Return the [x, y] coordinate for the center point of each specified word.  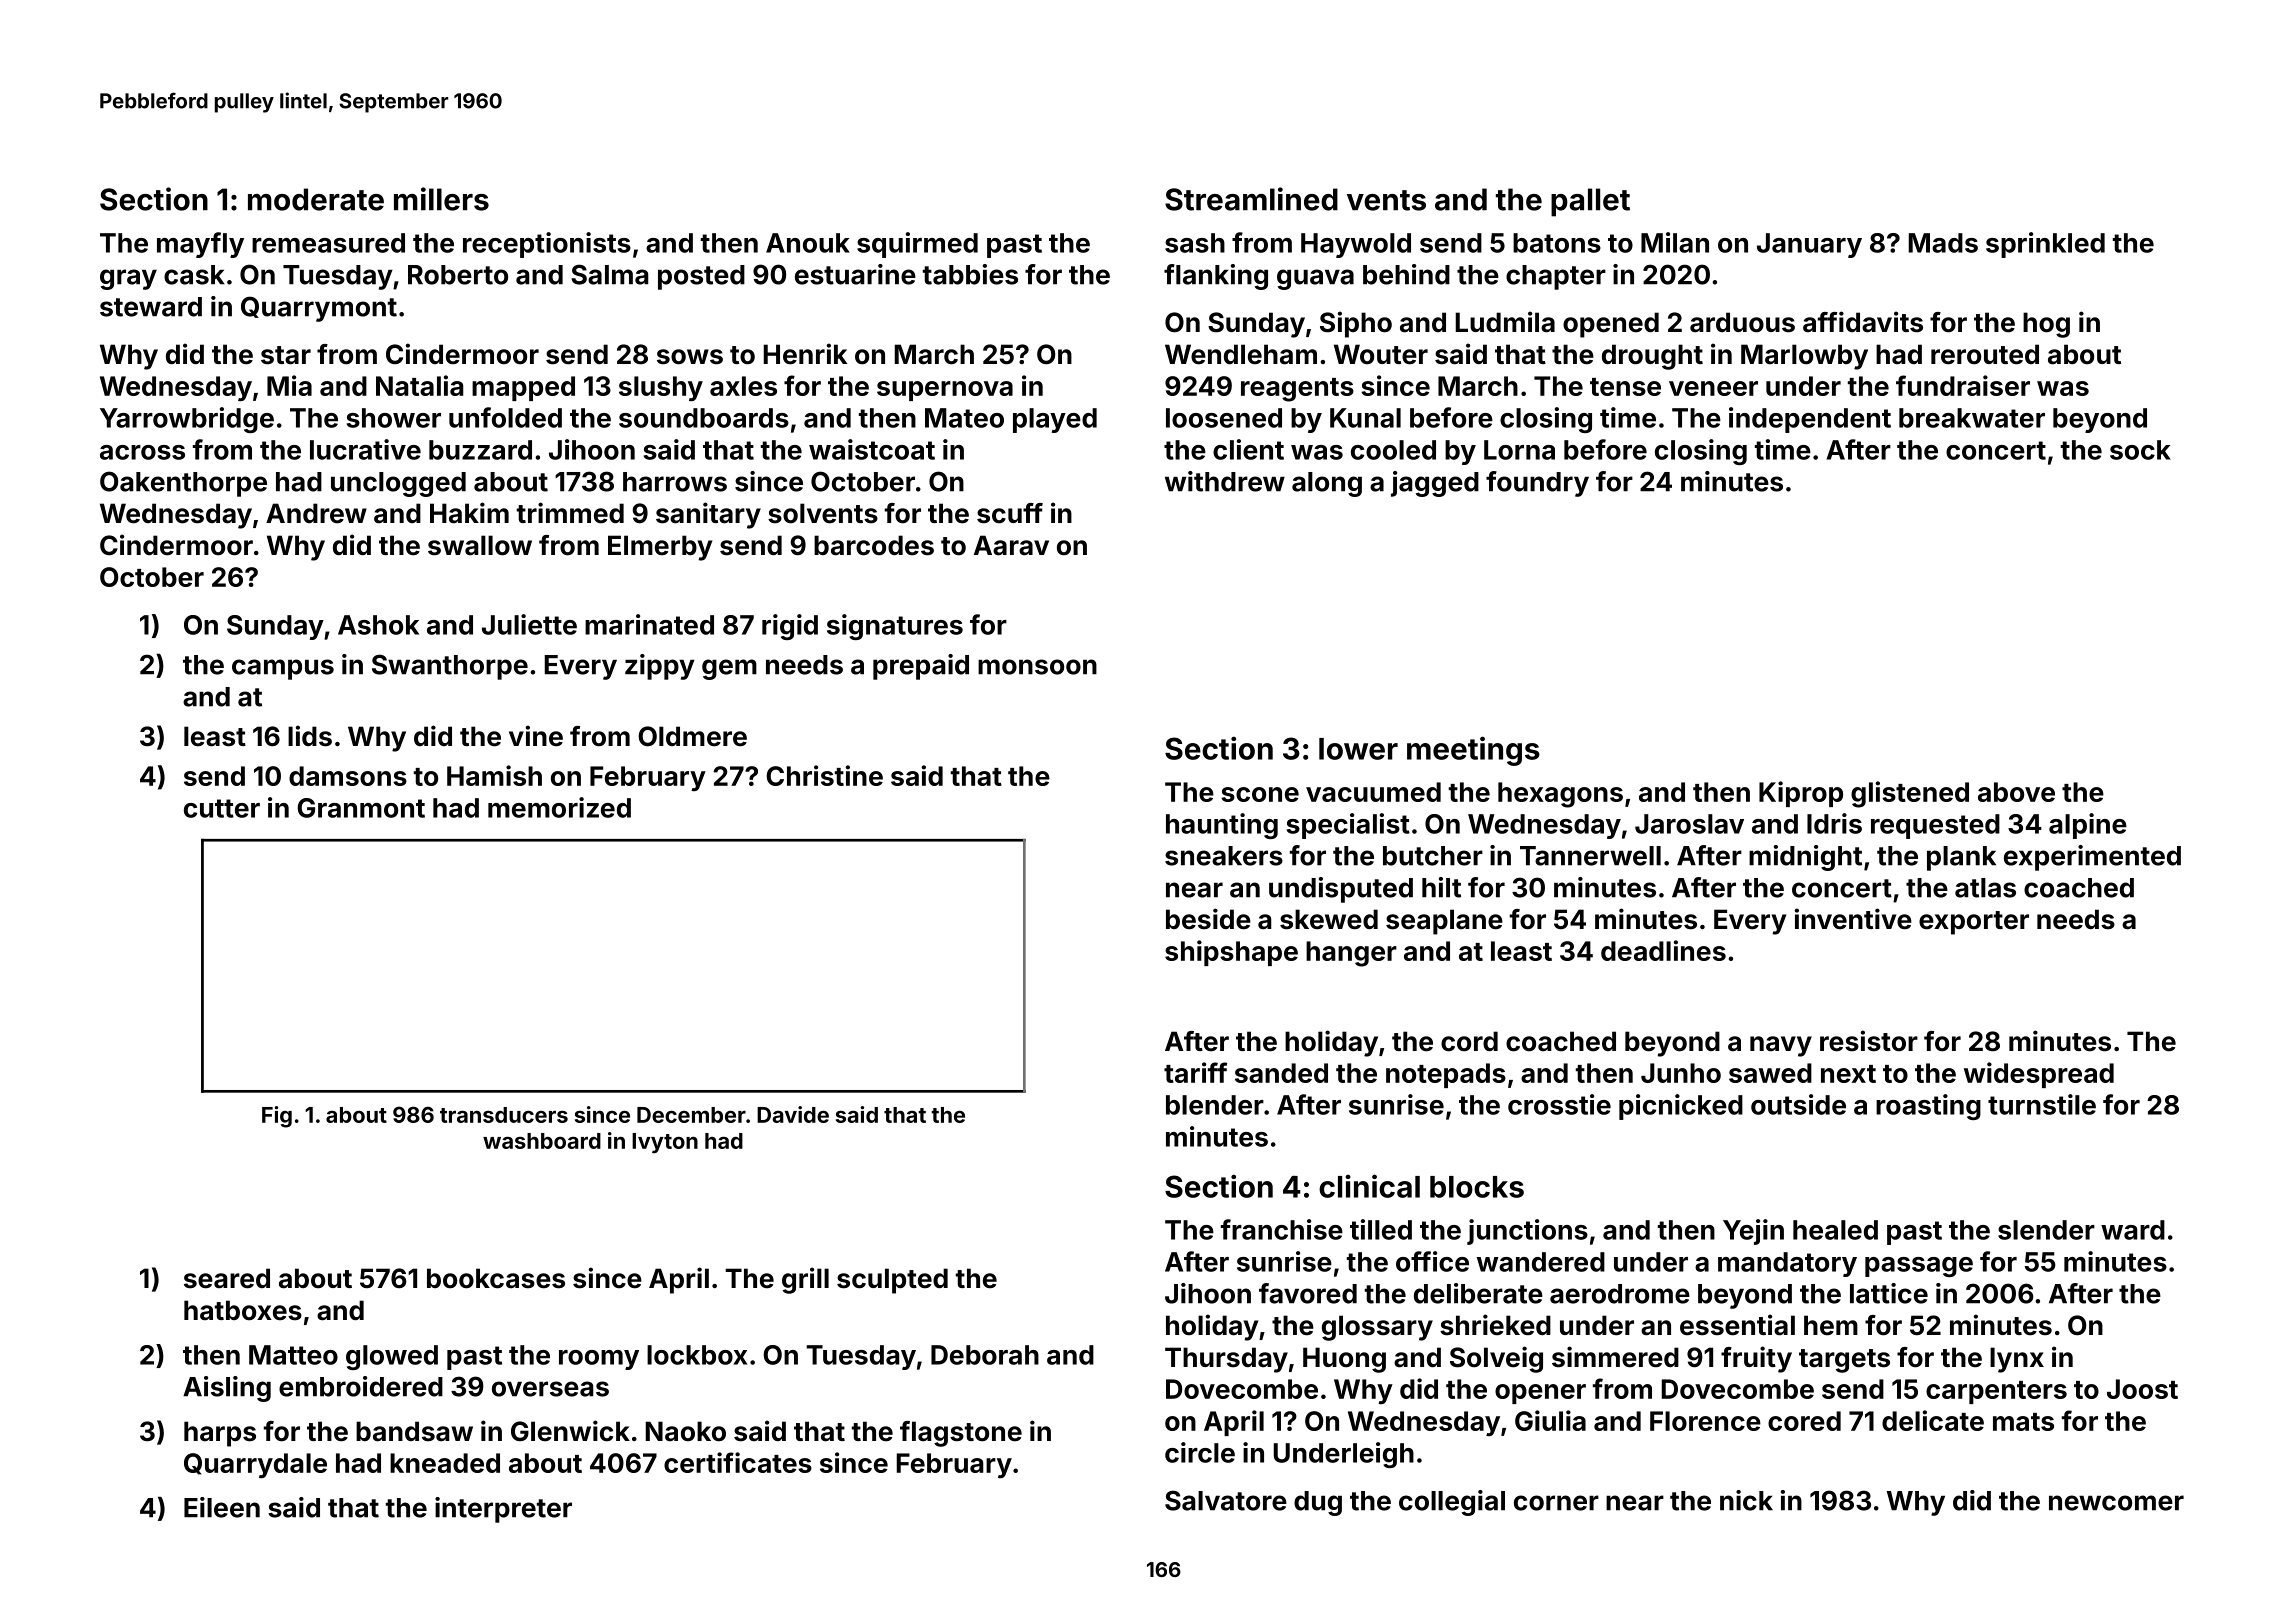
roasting [1928, 1107]
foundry [1537, 484]
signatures [895, 627]
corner [1556, 1503]
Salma [610, 274]
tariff [1195, 1072]
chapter [1556, 277]
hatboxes [243, 1310]
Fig [277, 1117]
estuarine [855, 274]
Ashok [378, 625]
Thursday [1226, 1360]
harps [220, 1434]
